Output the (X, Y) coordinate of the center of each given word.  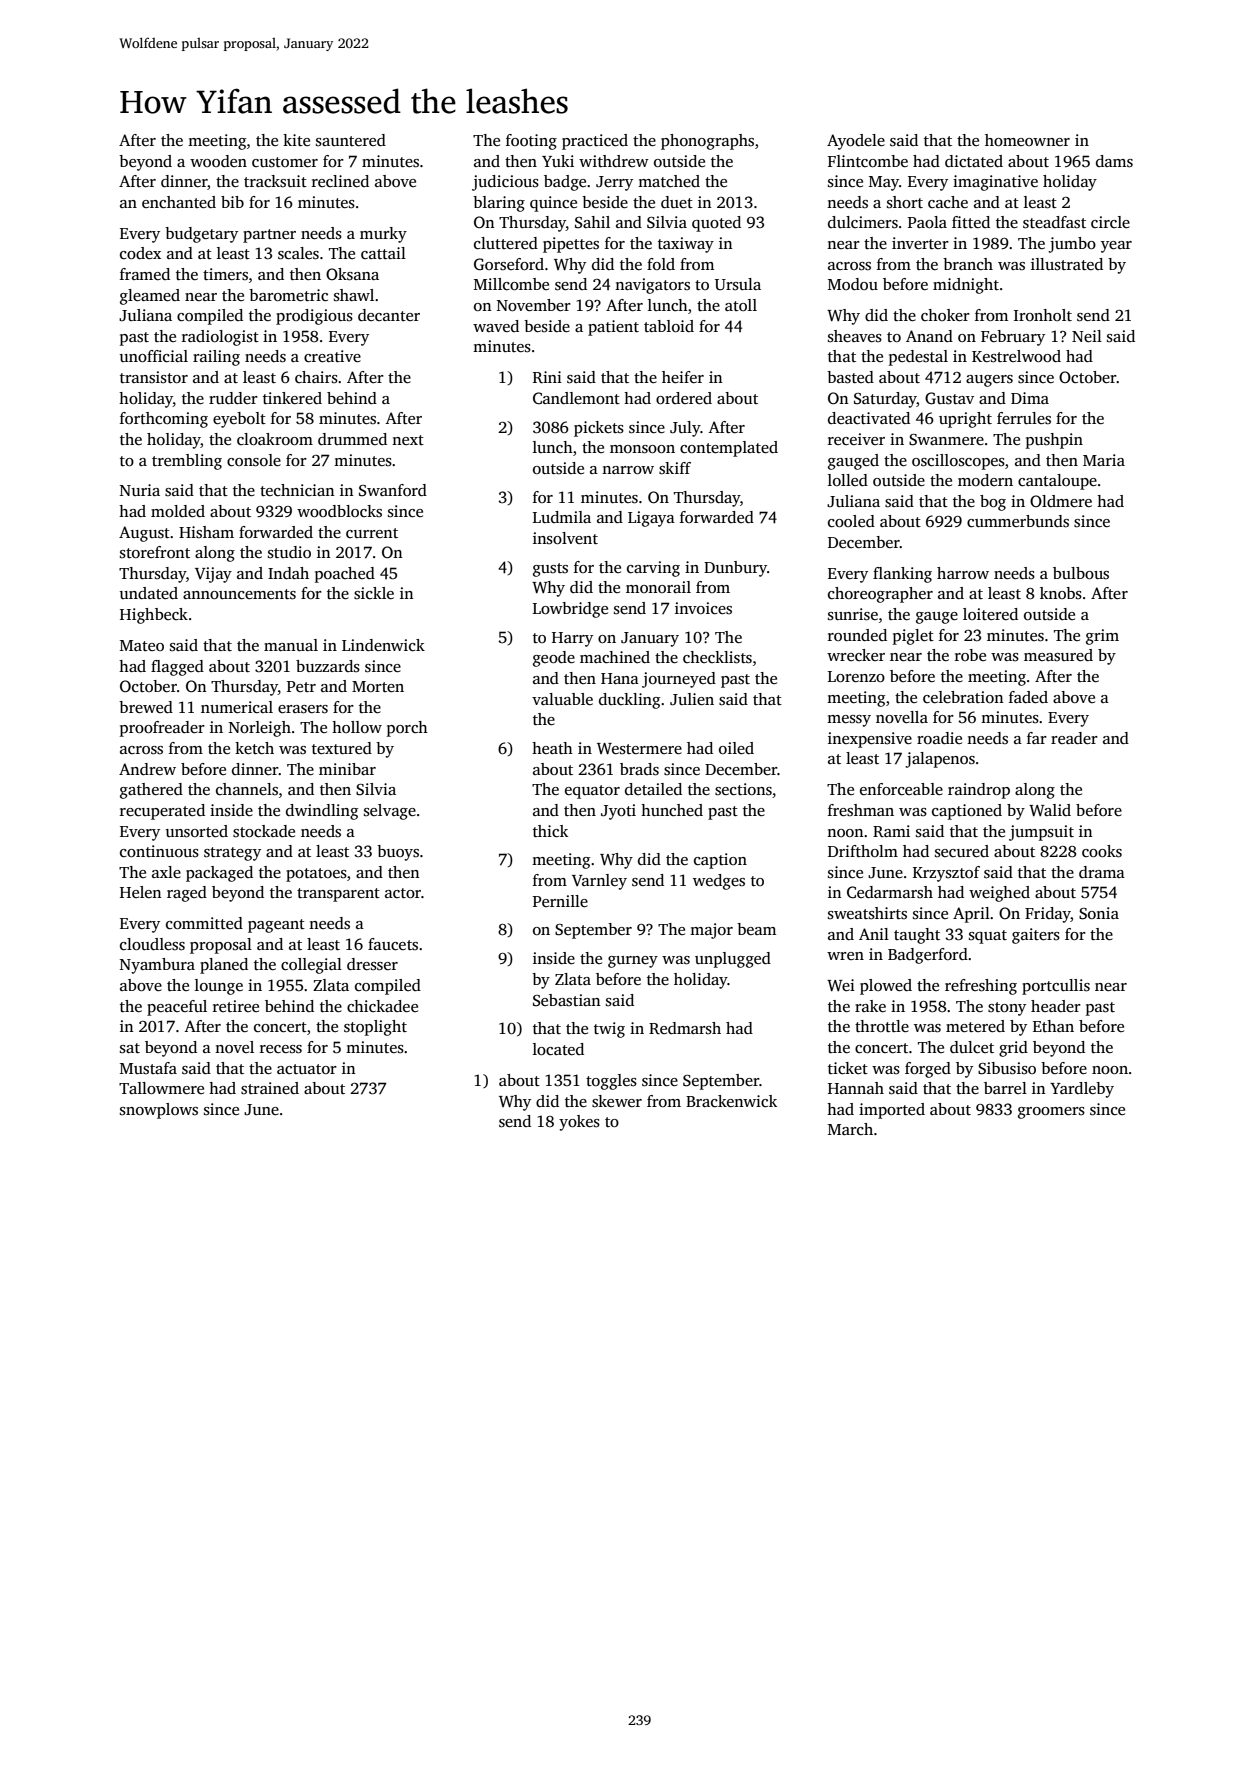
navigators (652, 286)
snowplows (159, 1111)
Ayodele (856, 142)
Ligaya (651, 519)
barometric (288, 295)
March (850, 1129)
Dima (1030, 398)
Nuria (140, 490)
